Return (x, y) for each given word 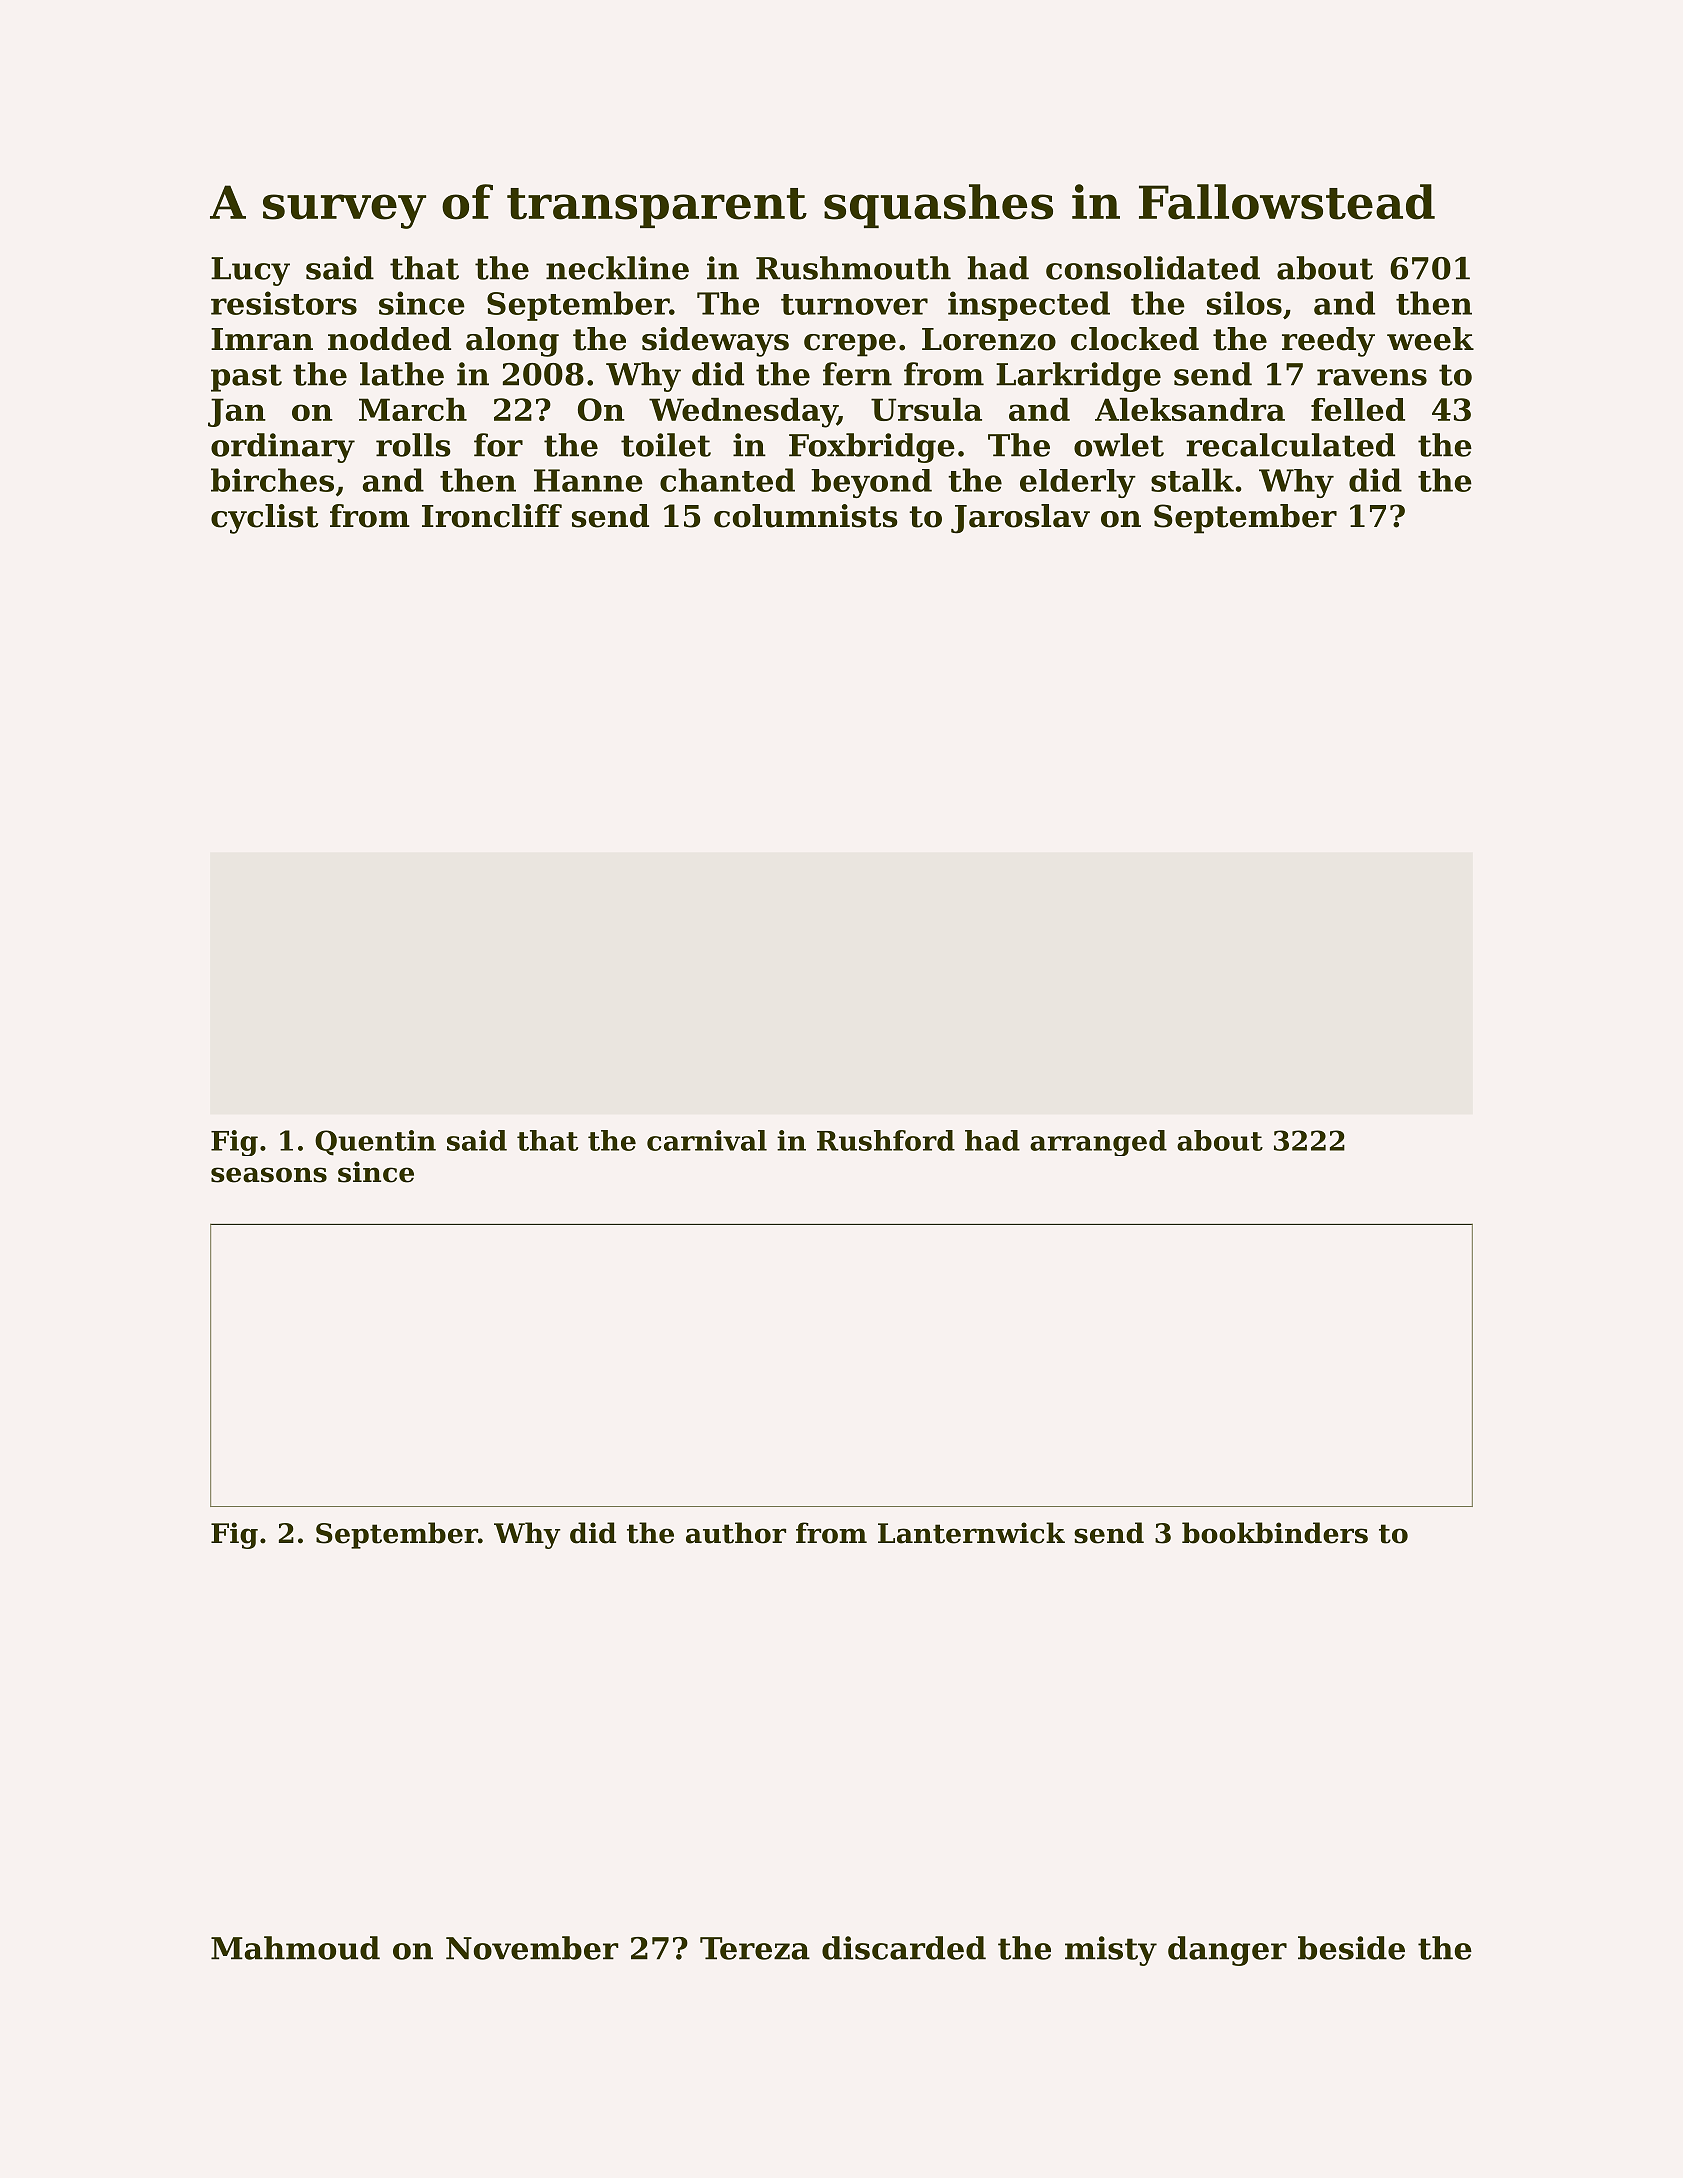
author (736, 1533)
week (1430, 339)
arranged (1098, 1143)
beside (1351, 1948)
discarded (904, 1948)
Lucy (250, 271)
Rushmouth (853, 268)
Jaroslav (1020, 519)
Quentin (375, 1143)
